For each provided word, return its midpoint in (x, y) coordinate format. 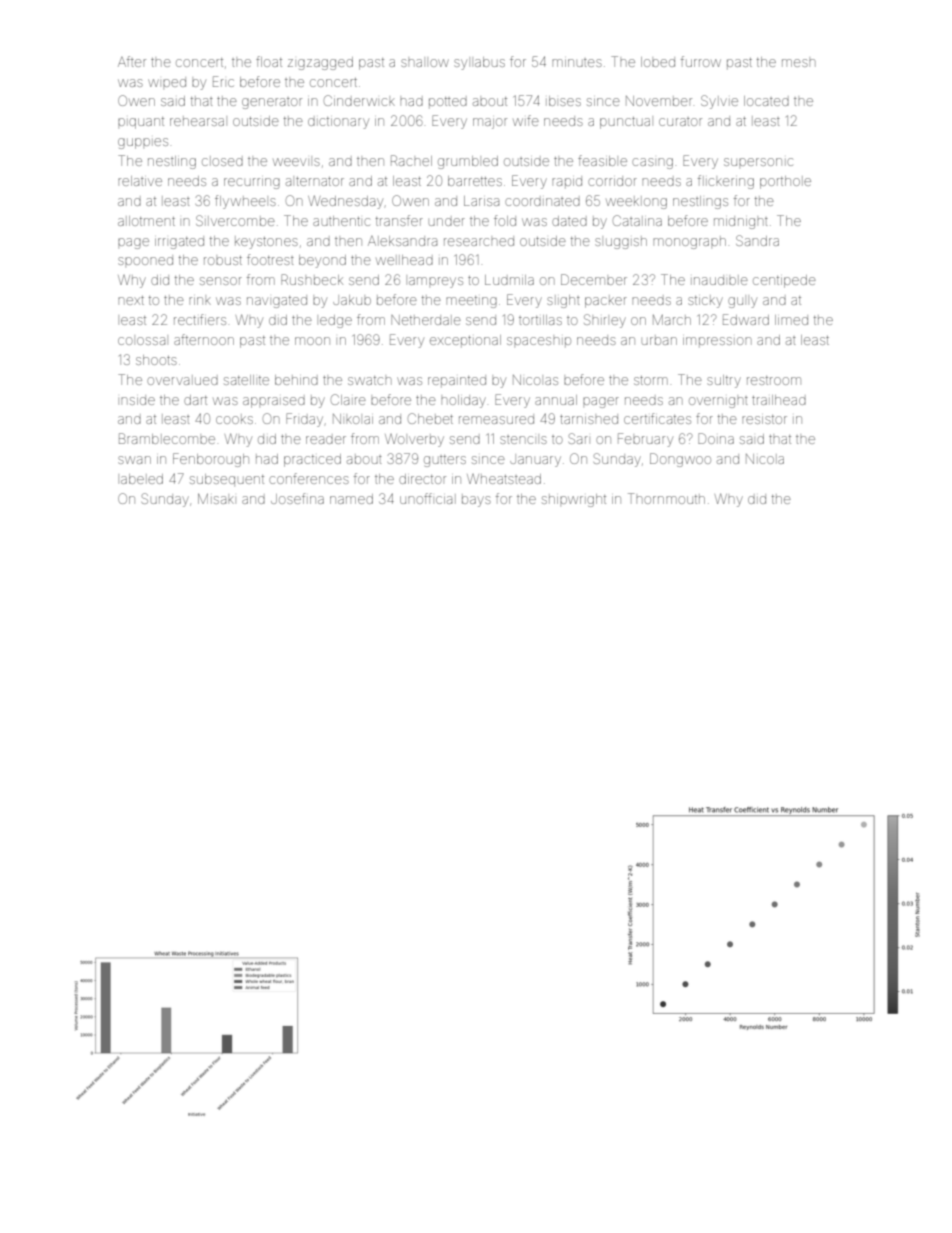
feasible (602, 160)
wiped (167, 82)
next (131, 300)
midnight (741, 222)
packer (606, 301)
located (766, 101)
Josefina (297, 498)
